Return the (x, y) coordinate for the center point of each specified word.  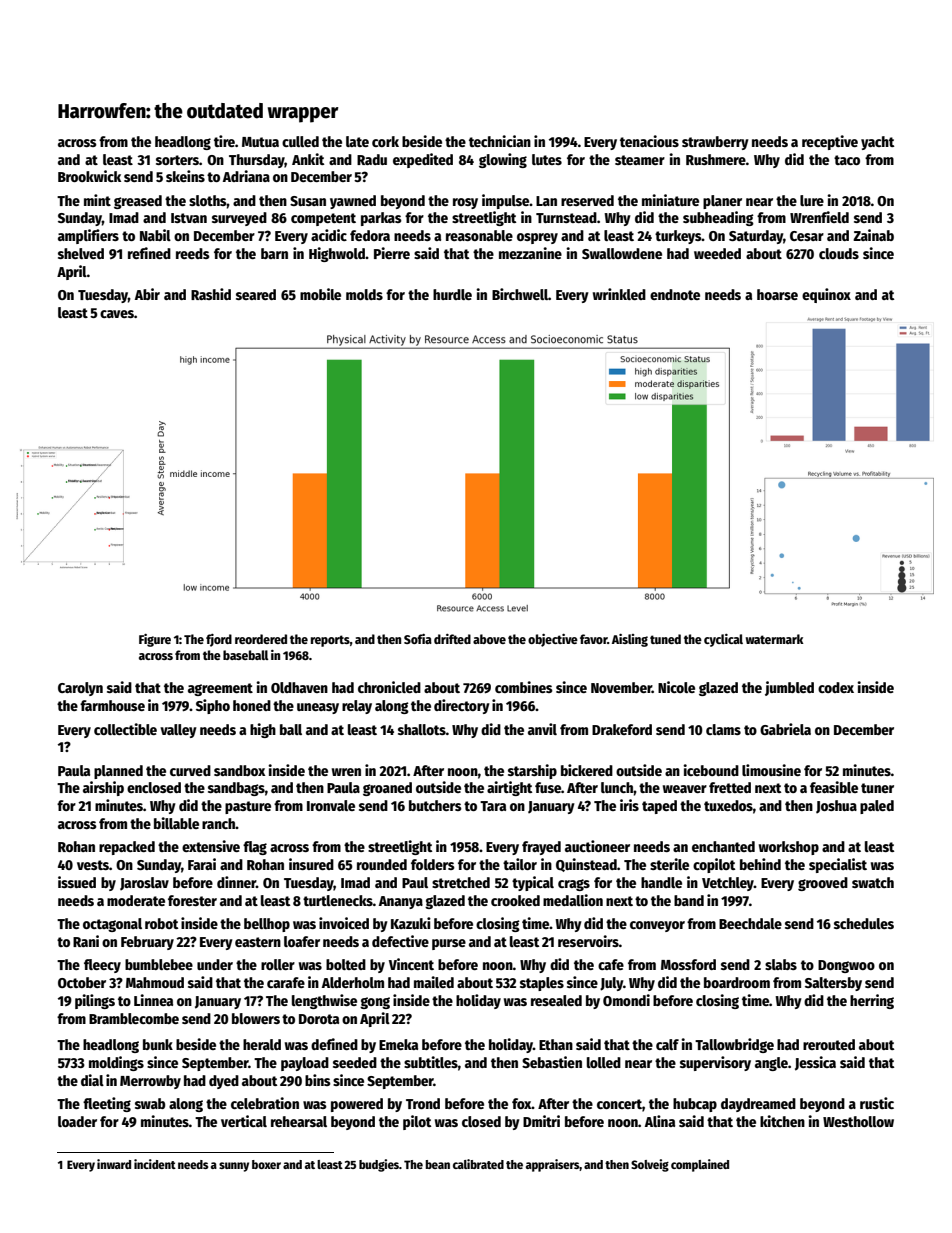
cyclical (723, 640)
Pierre (392, 253)
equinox (826, 295)
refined (149, 253)
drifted (452, 639)
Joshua (836, 807)
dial (92, 1080)
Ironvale (331, 805)
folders (433, 864)
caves (117, 314)
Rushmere (716, 159)
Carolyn (80, 689)
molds (364, 294)
